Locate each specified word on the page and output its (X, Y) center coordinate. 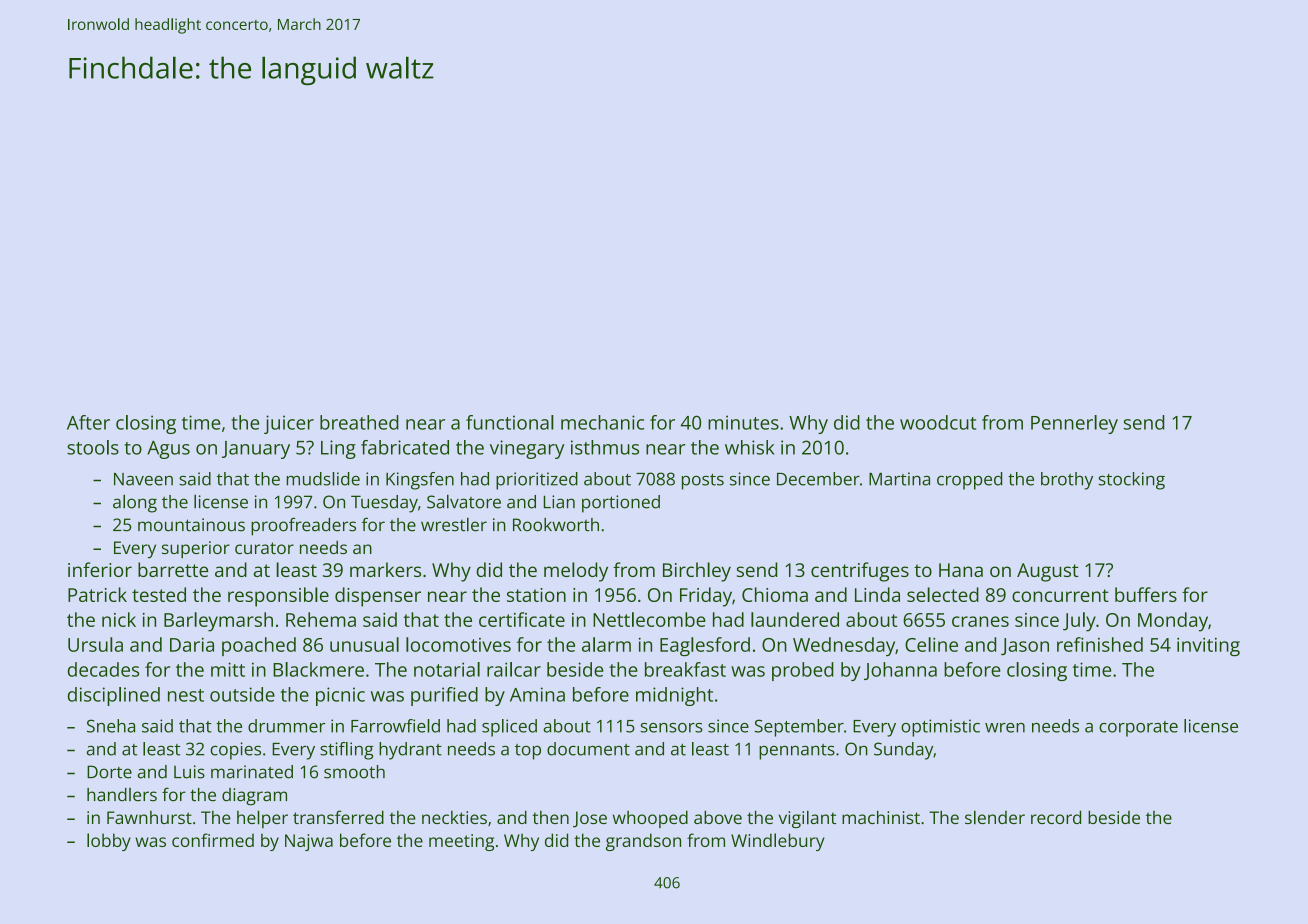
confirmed (213, 840)
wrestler (454, 524)
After (88, 422)
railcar (514, 669)
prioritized (537, 481)
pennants (797, 752)
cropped (969, 481)
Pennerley (1074, 424)
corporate (1138, 729)
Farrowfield (395, 726)
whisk (749, 447)
